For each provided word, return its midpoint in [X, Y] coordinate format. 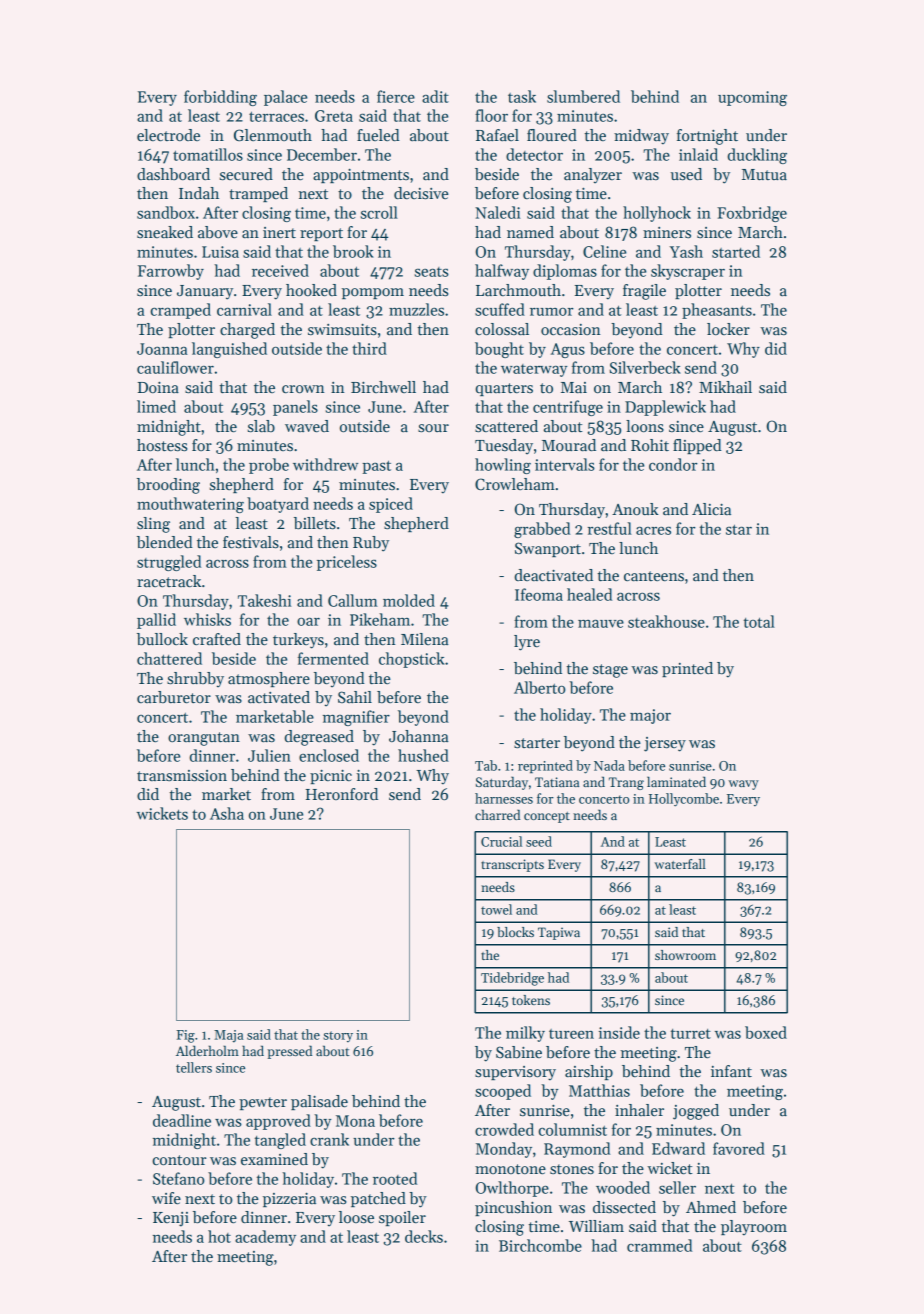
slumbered [583, 96]
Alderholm [207, 1050]
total [759, 621]
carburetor [174, 697]
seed [539, 841]
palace [285, 98]
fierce [396, 96]
